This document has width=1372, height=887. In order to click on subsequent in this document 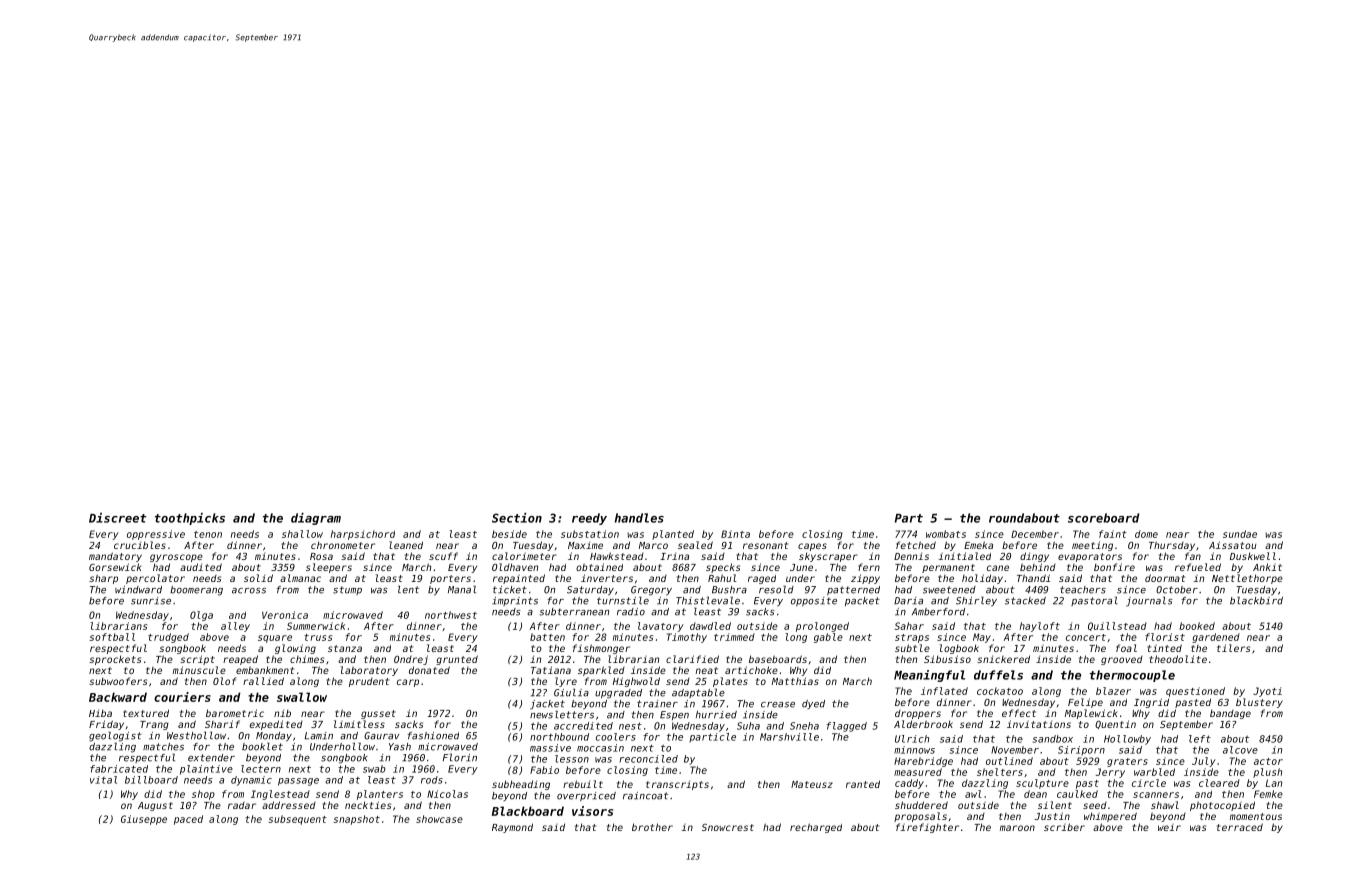, I will do `click(298, 820)`.
